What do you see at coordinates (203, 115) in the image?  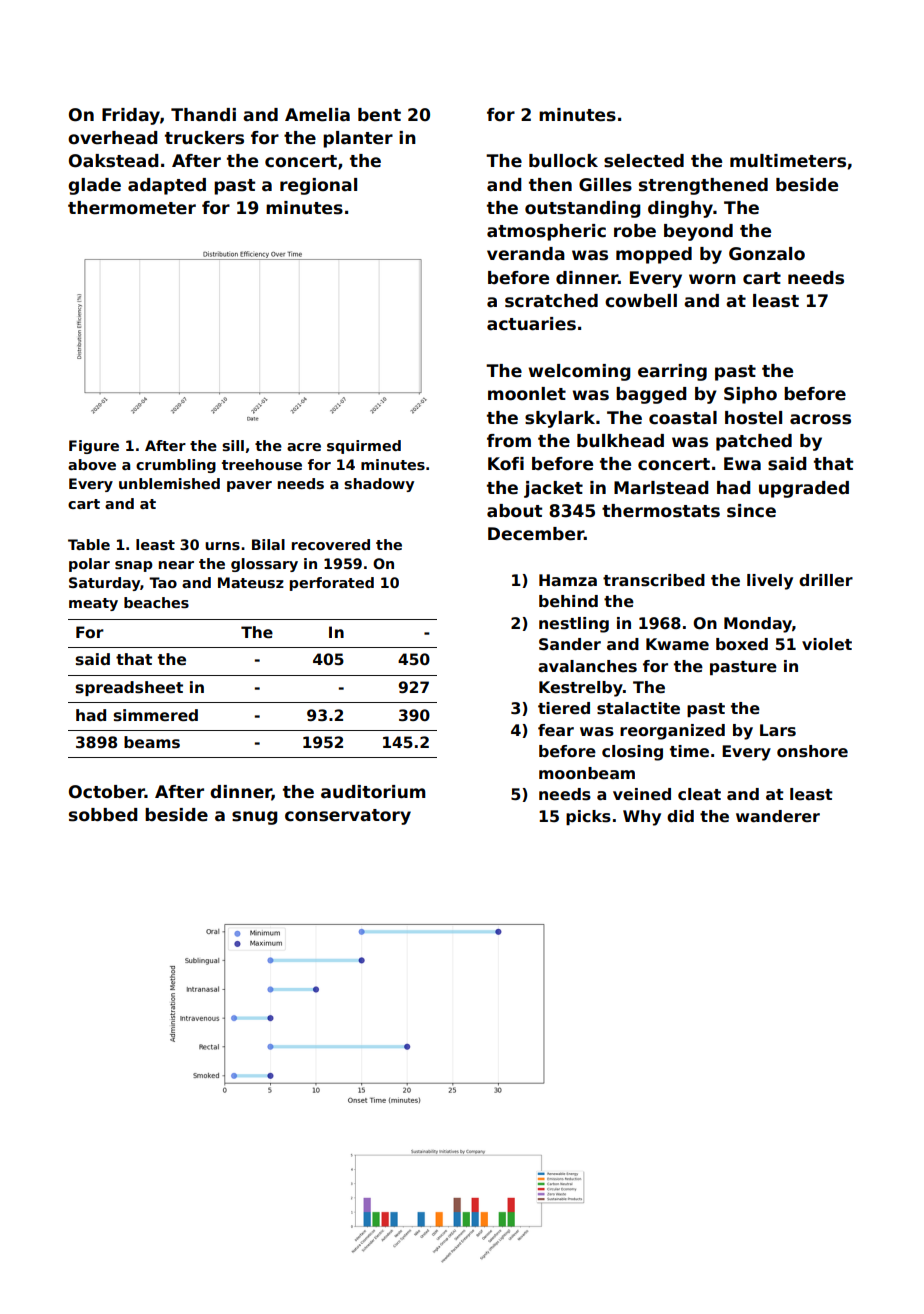 I see `Thandi` at bounding box center [203, 115].
